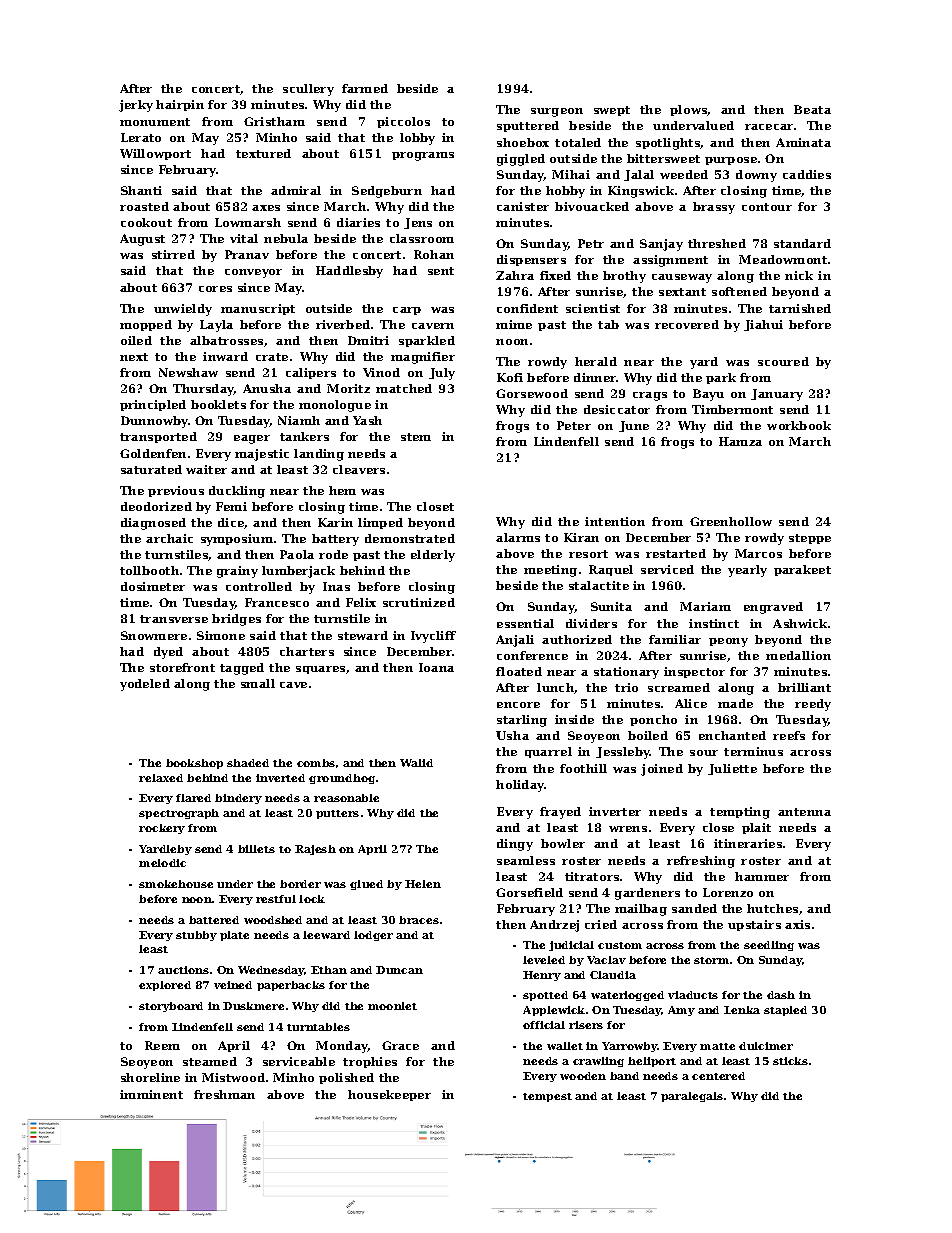  What do you see at coordinates (258, 309) in the screenshot?
I see `manuscript` at bounding box center [258, 309].
